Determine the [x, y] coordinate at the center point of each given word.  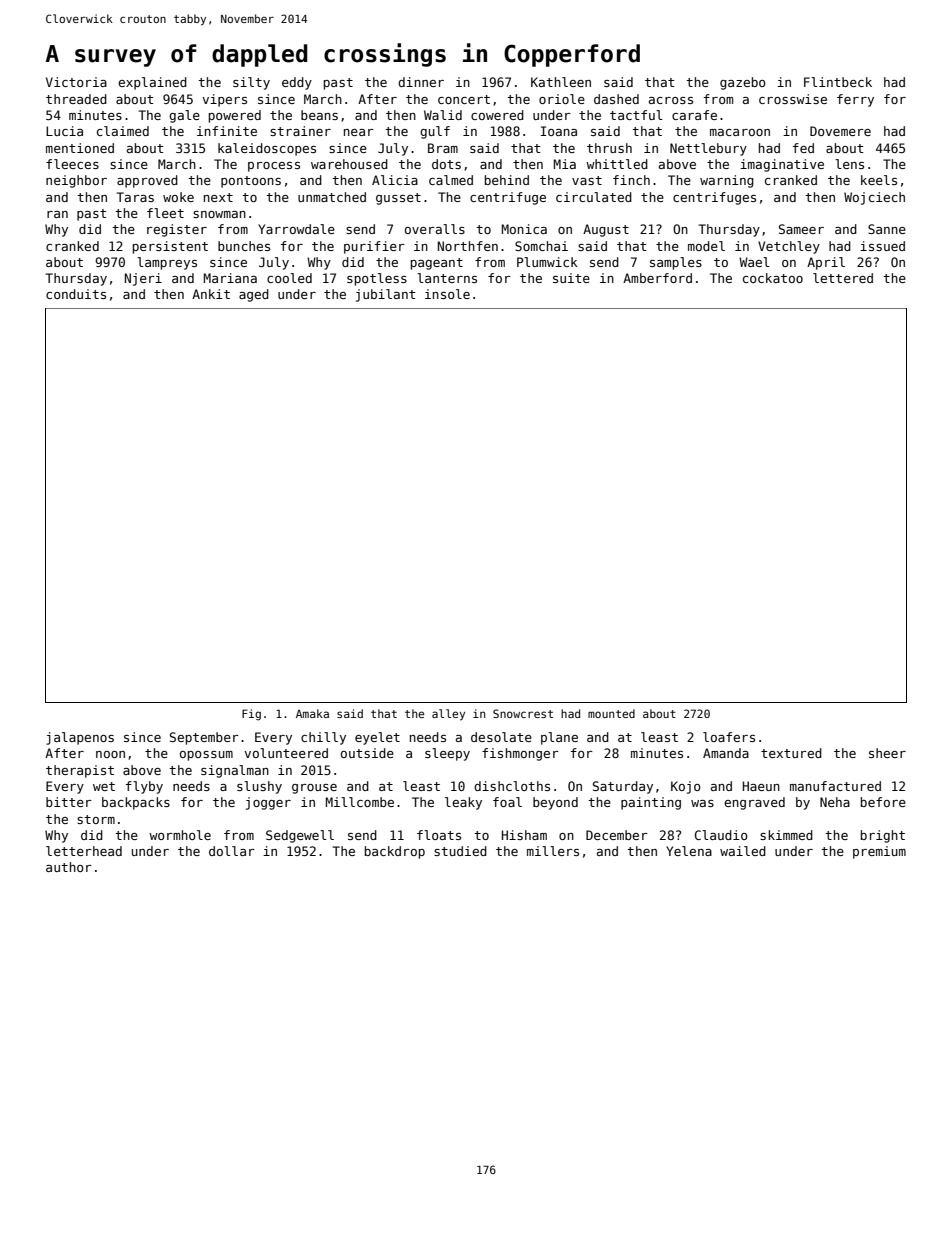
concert [464, 99]
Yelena [689, 851]
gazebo [743, 83]
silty [251, 83]
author [69, 867]
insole [447, 294]
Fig [251, 715]
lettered [843, 278]
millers [553, 851]
